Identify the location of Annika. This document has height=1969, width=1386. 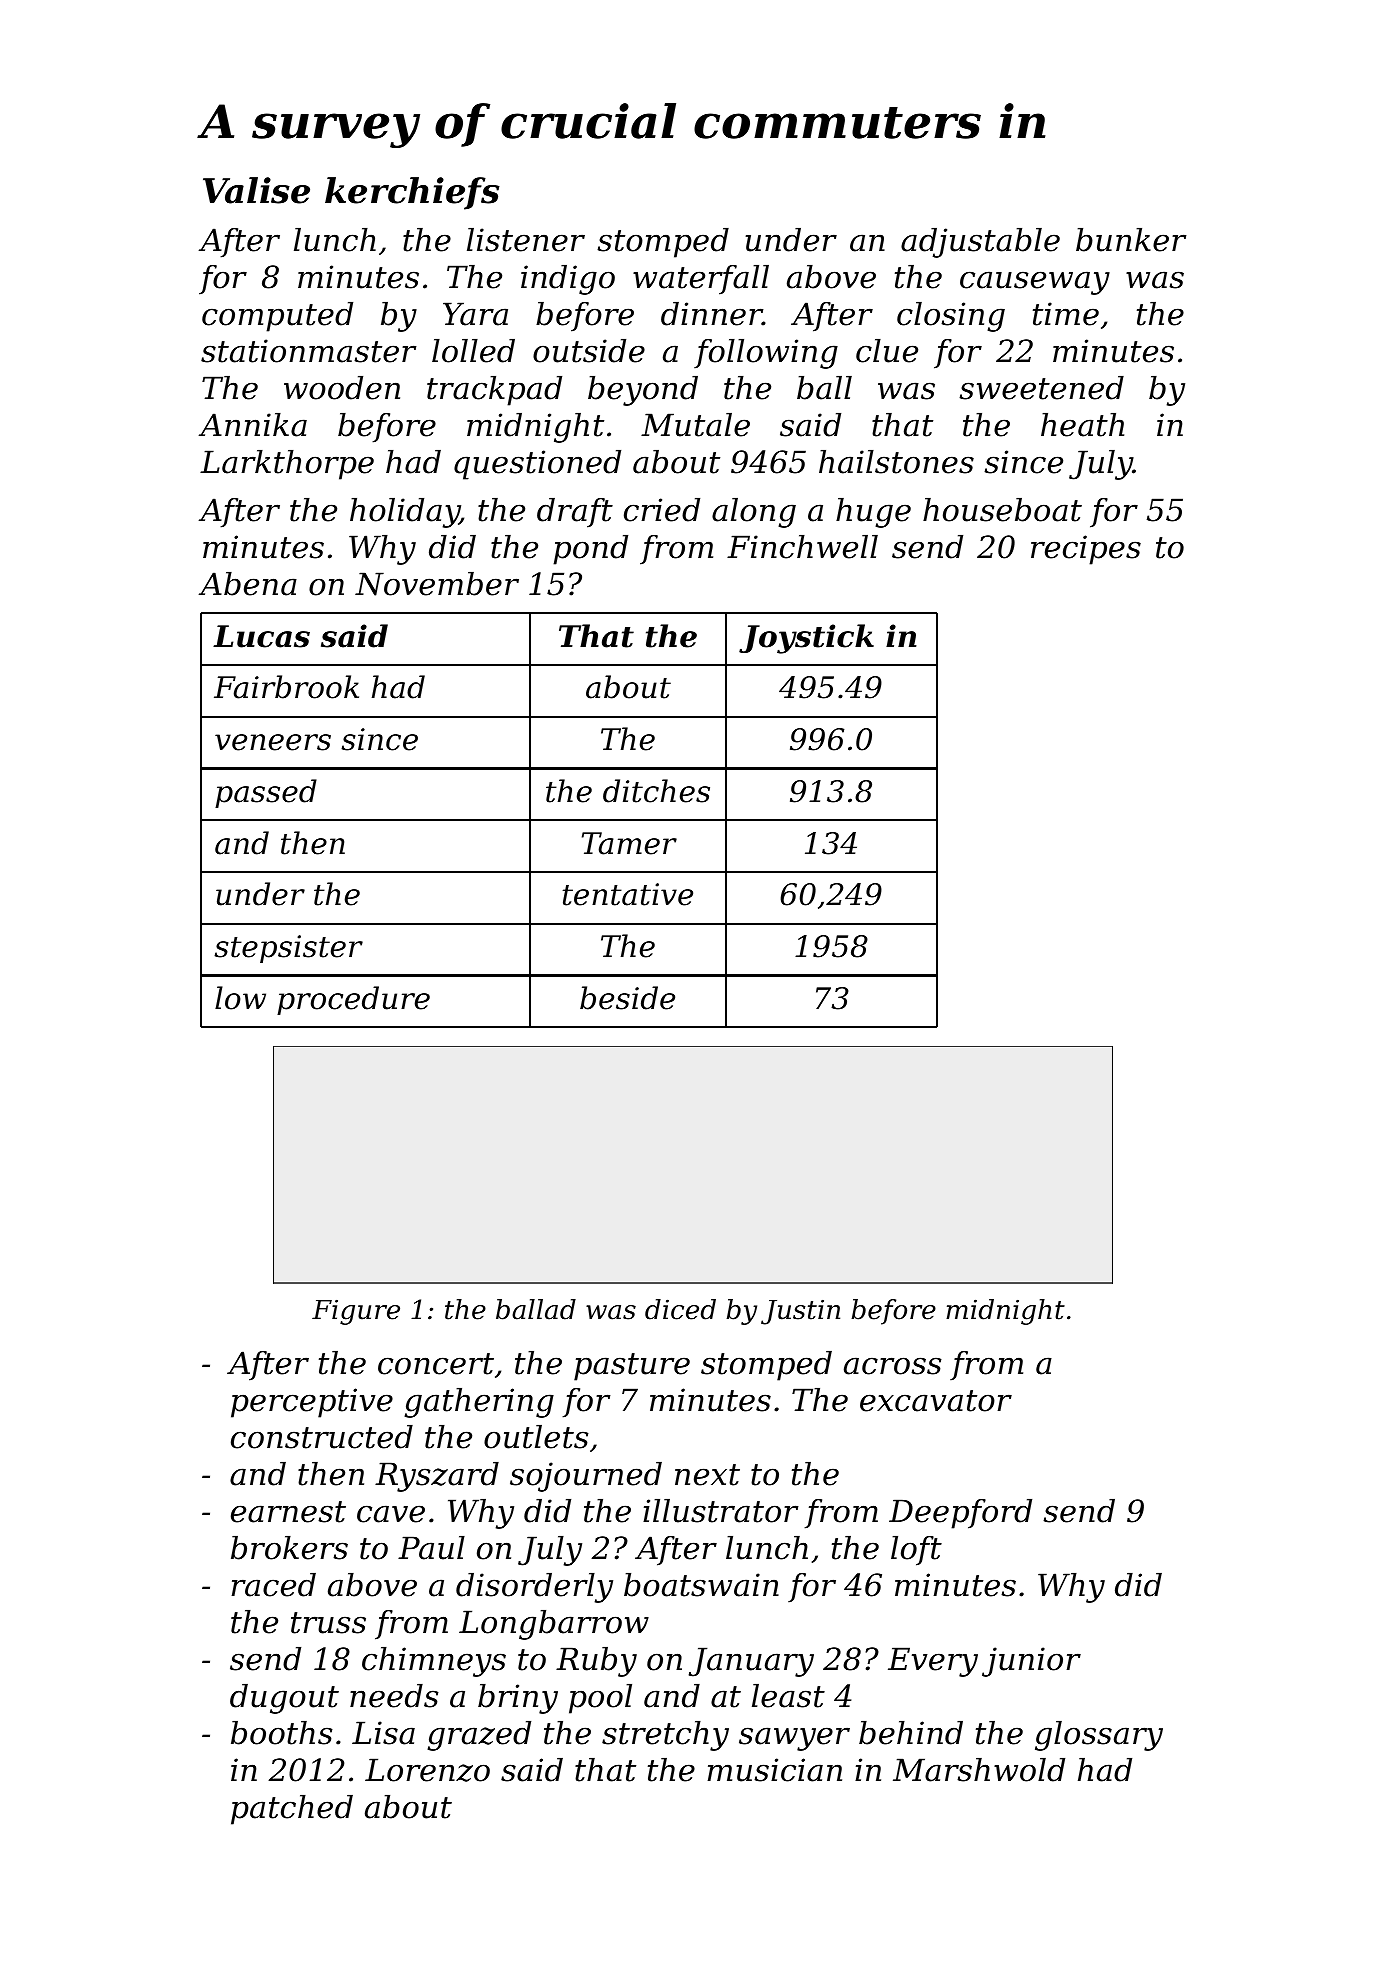
(253, 425).
